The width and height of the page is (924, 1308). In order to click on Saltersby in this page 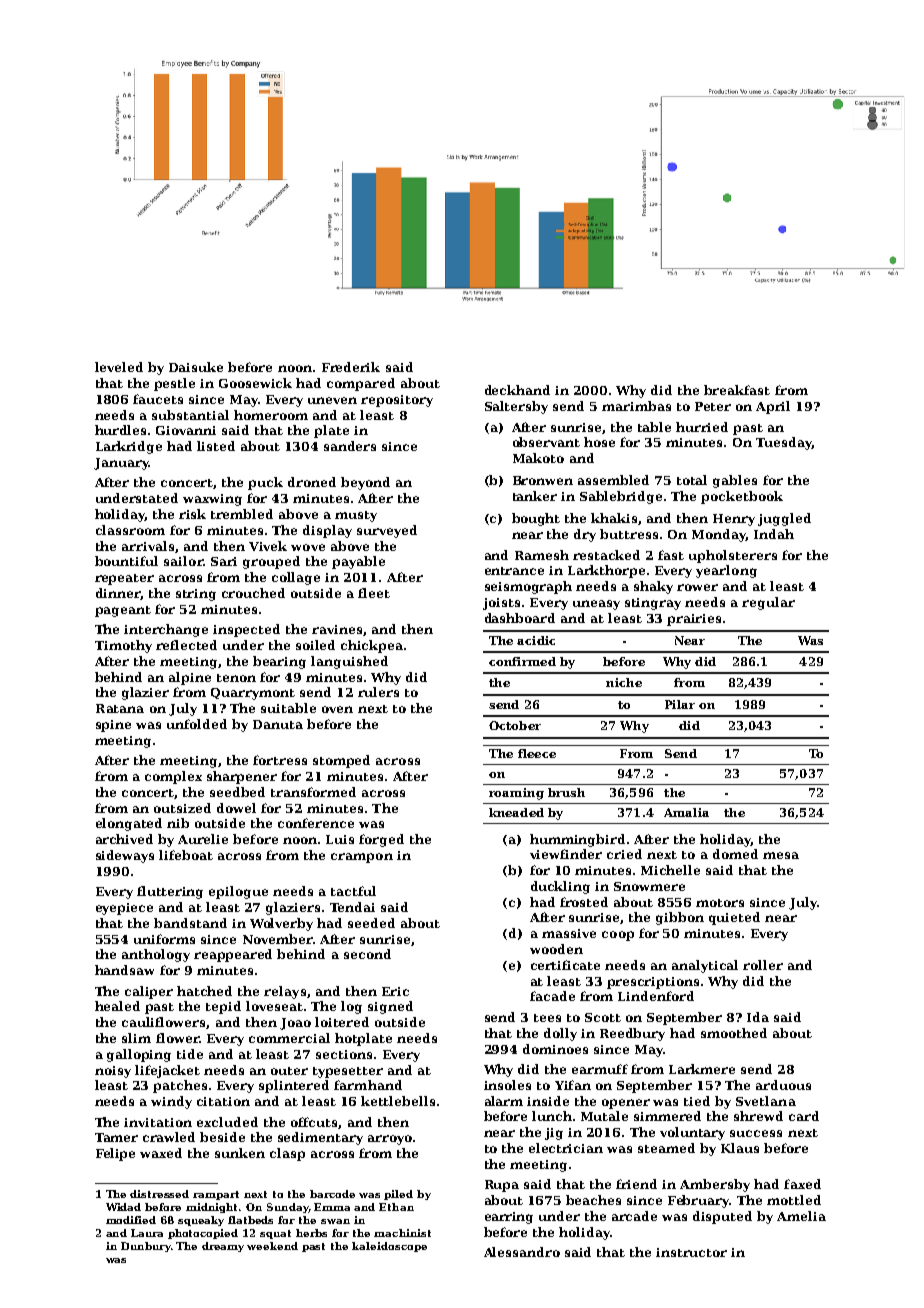, I will do `click(516, 407)`.
